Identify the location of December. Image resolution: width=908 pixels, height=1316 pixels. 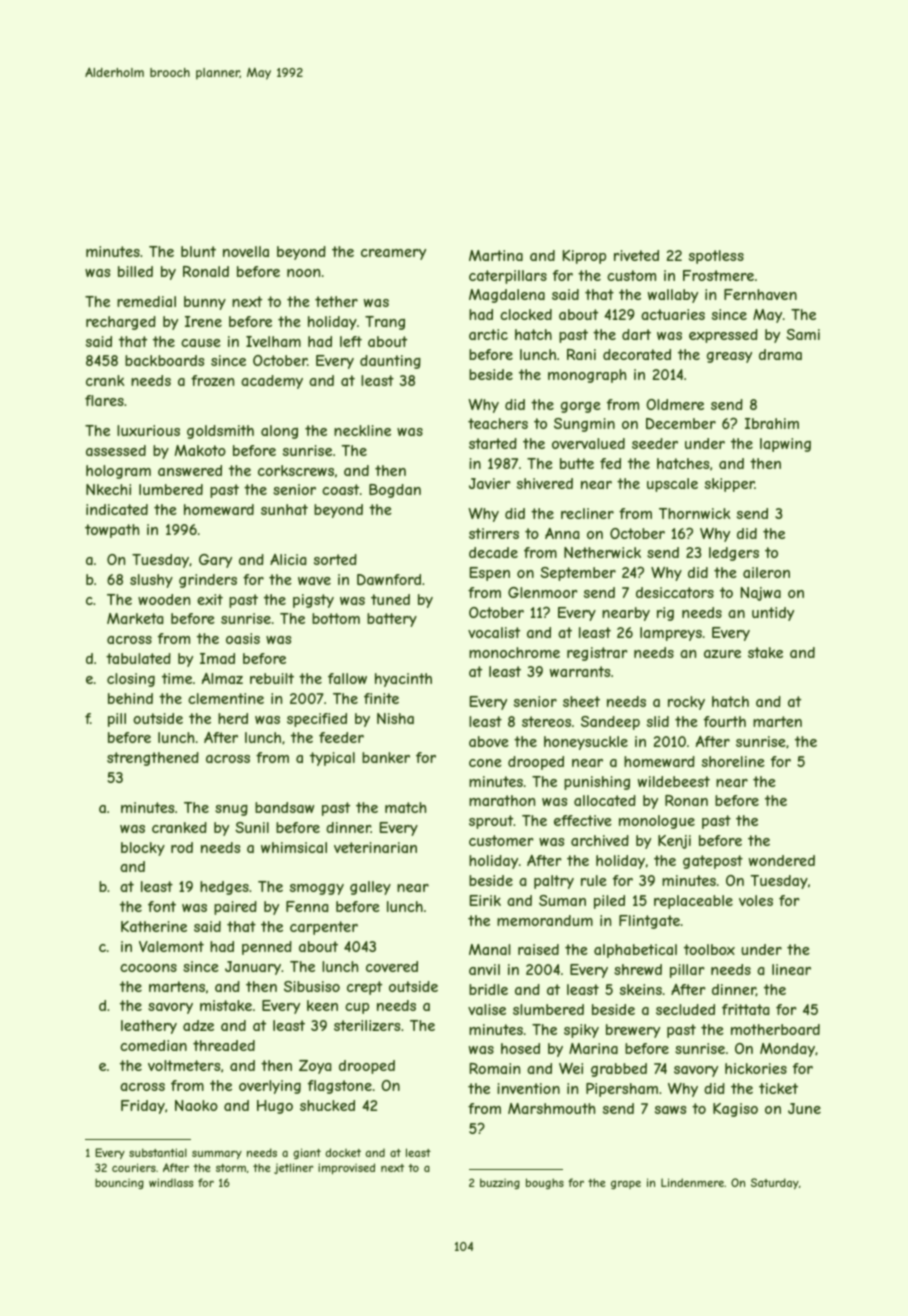
(681, 423).
